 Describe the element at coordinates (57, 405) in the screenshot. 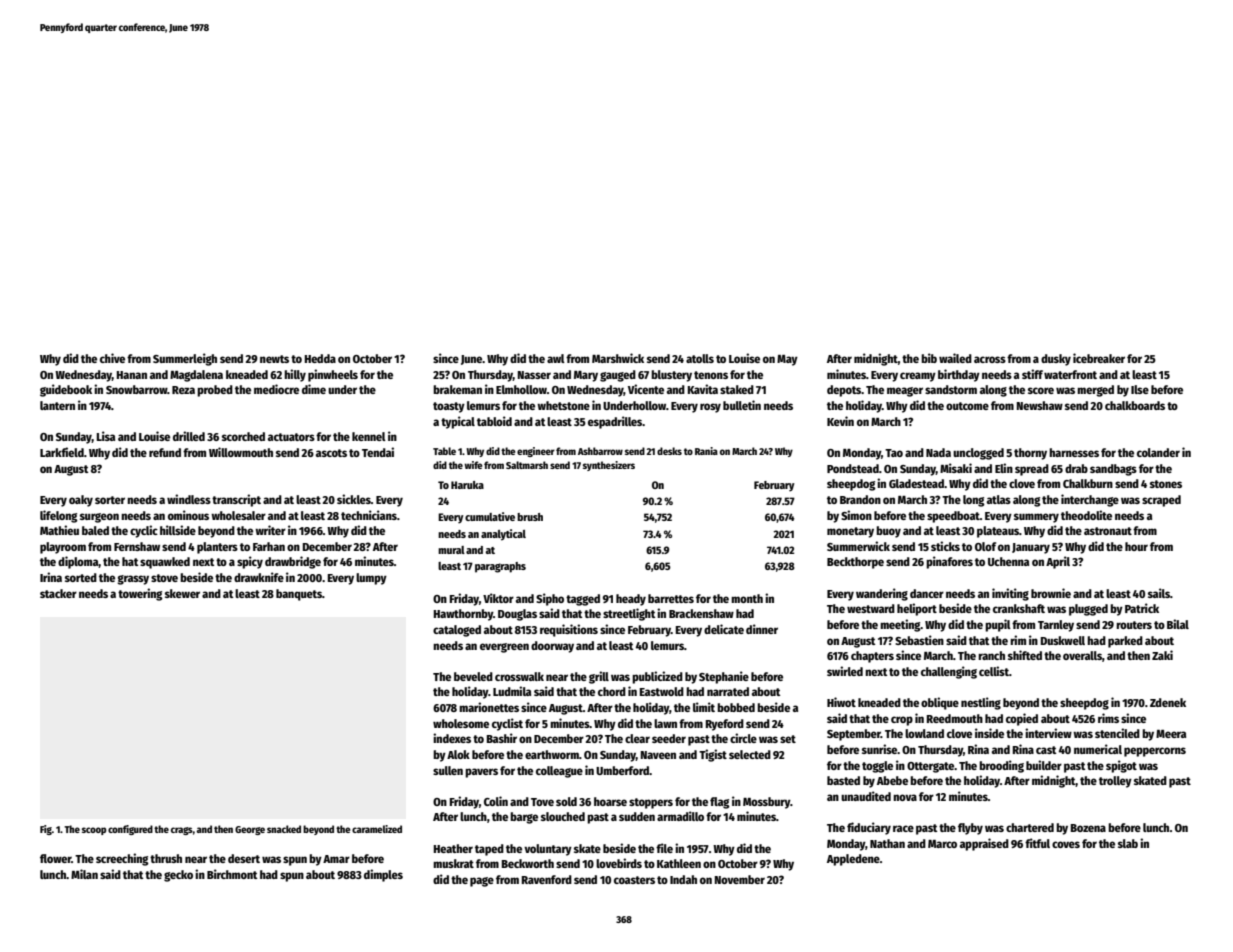

I see `lantern` at that location.
